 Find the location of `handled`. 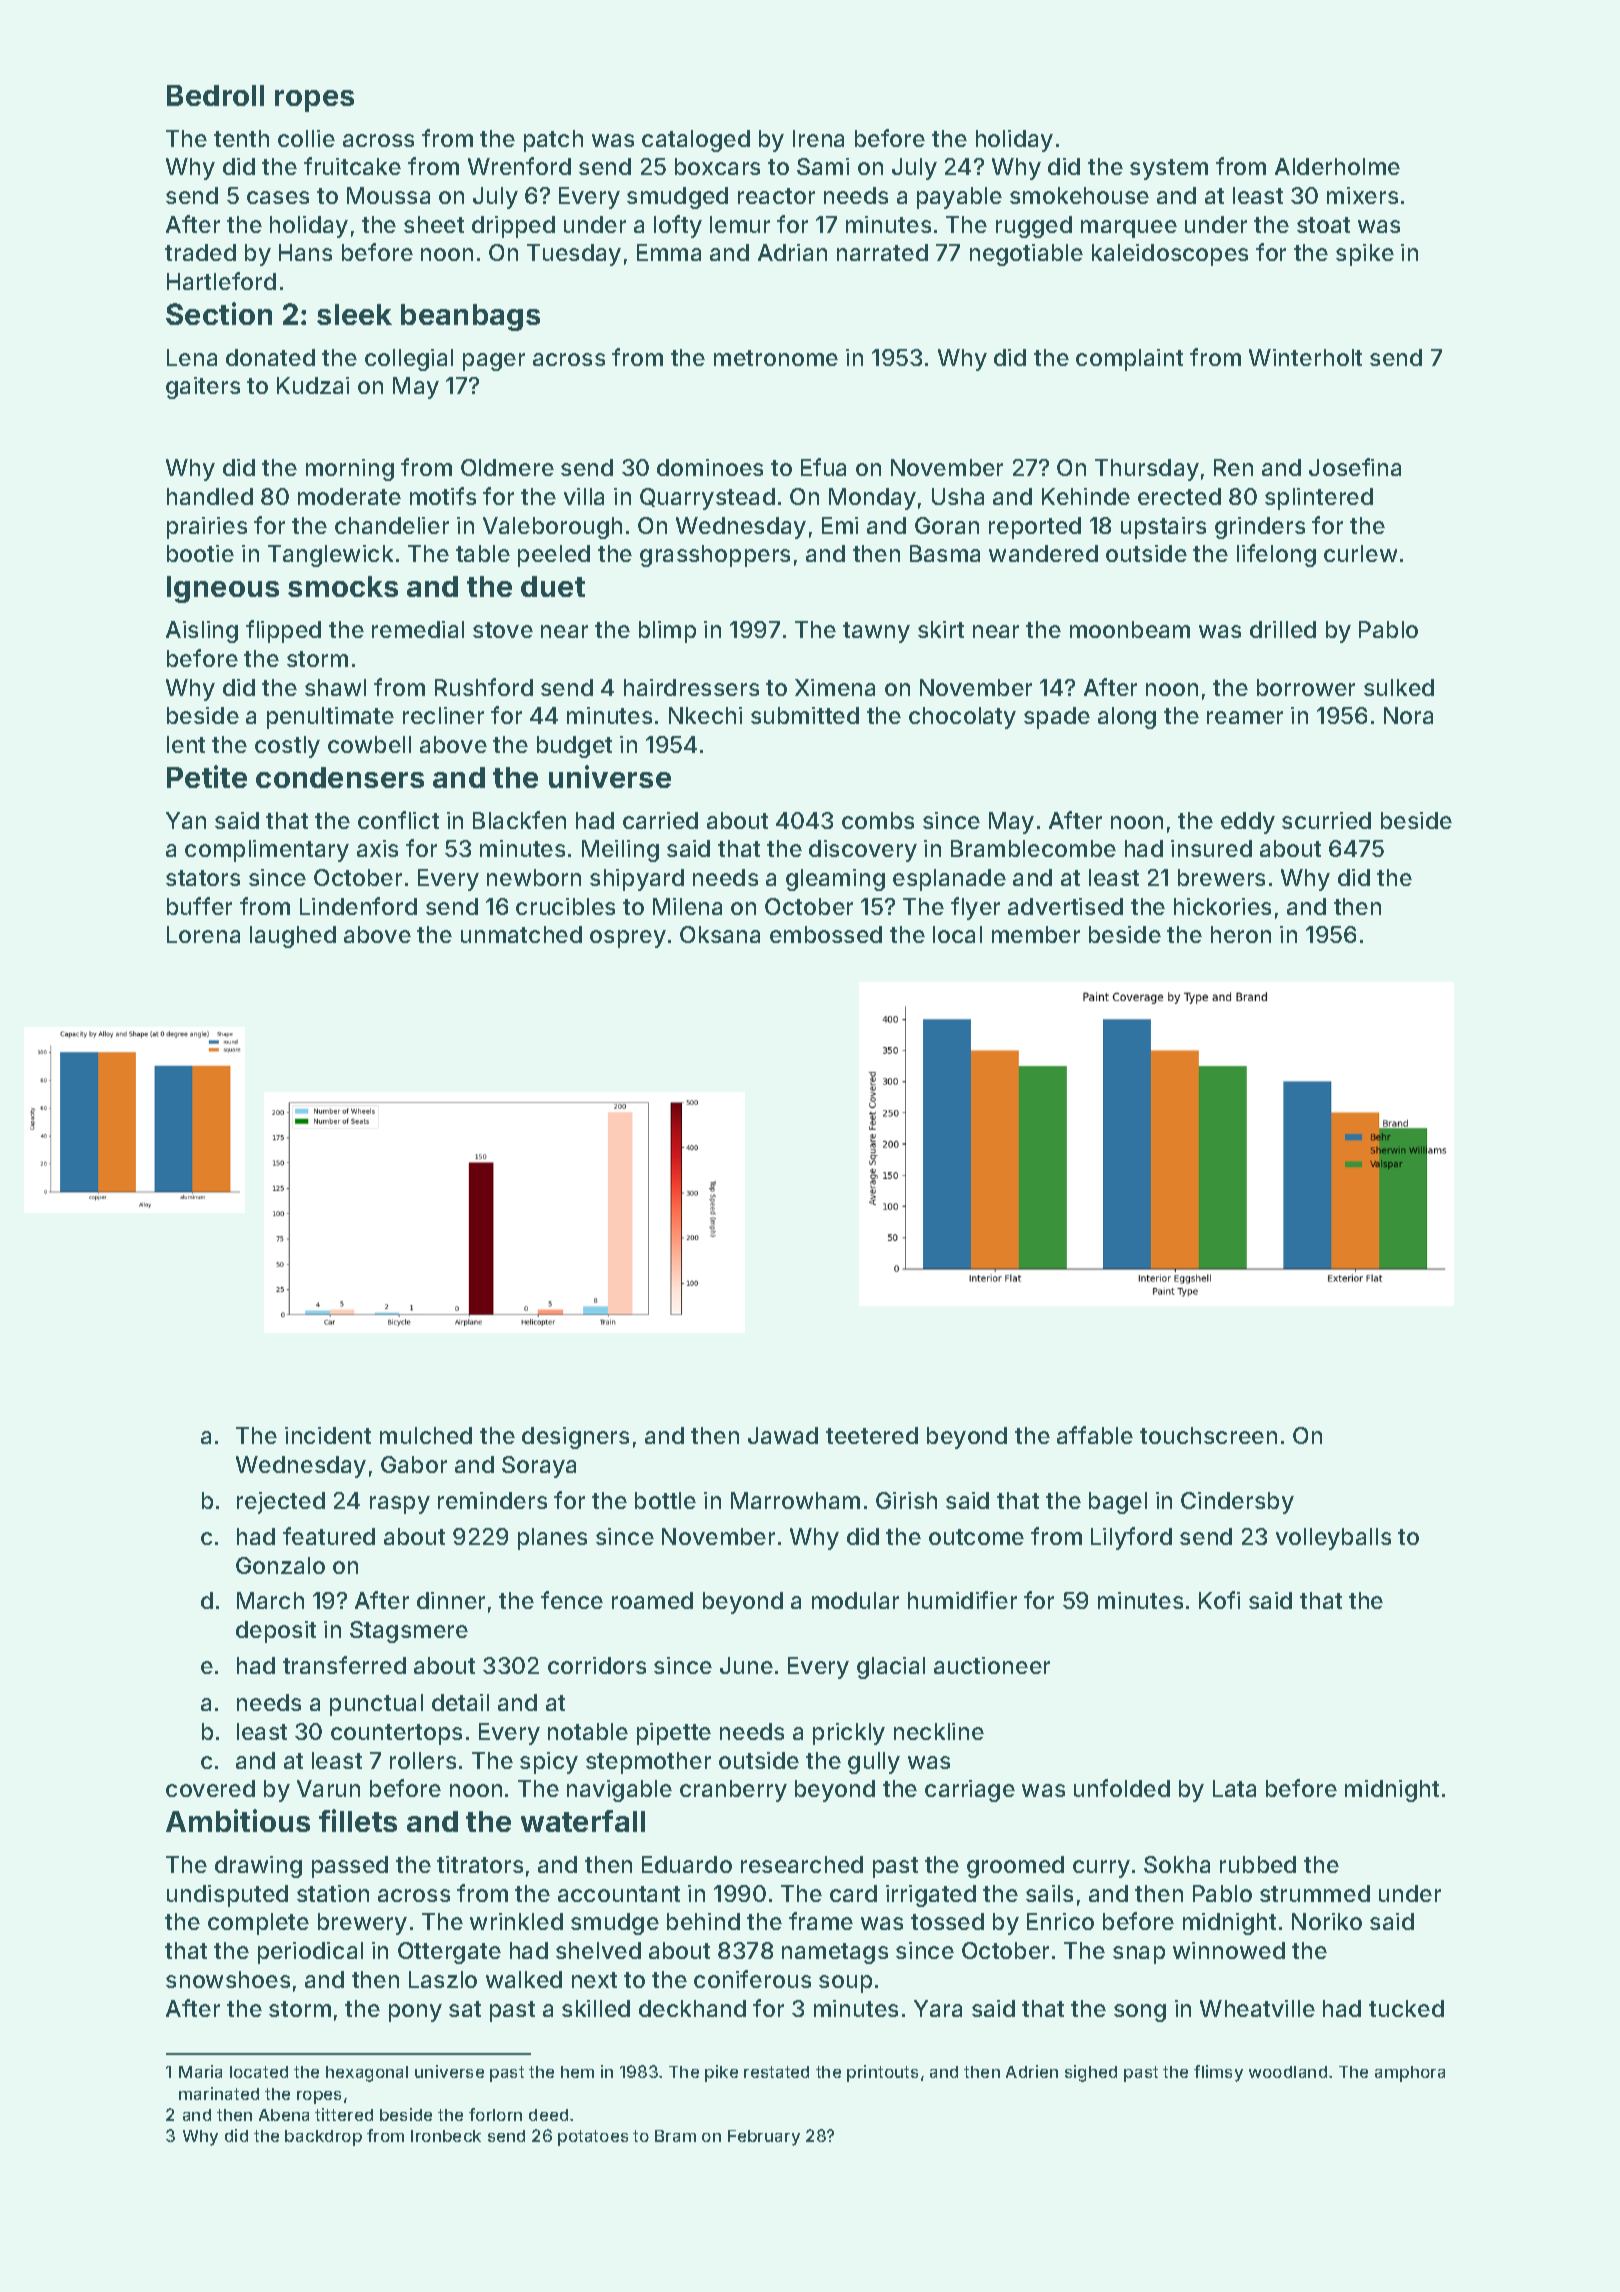

handled is located at coordinates (210, 496).
